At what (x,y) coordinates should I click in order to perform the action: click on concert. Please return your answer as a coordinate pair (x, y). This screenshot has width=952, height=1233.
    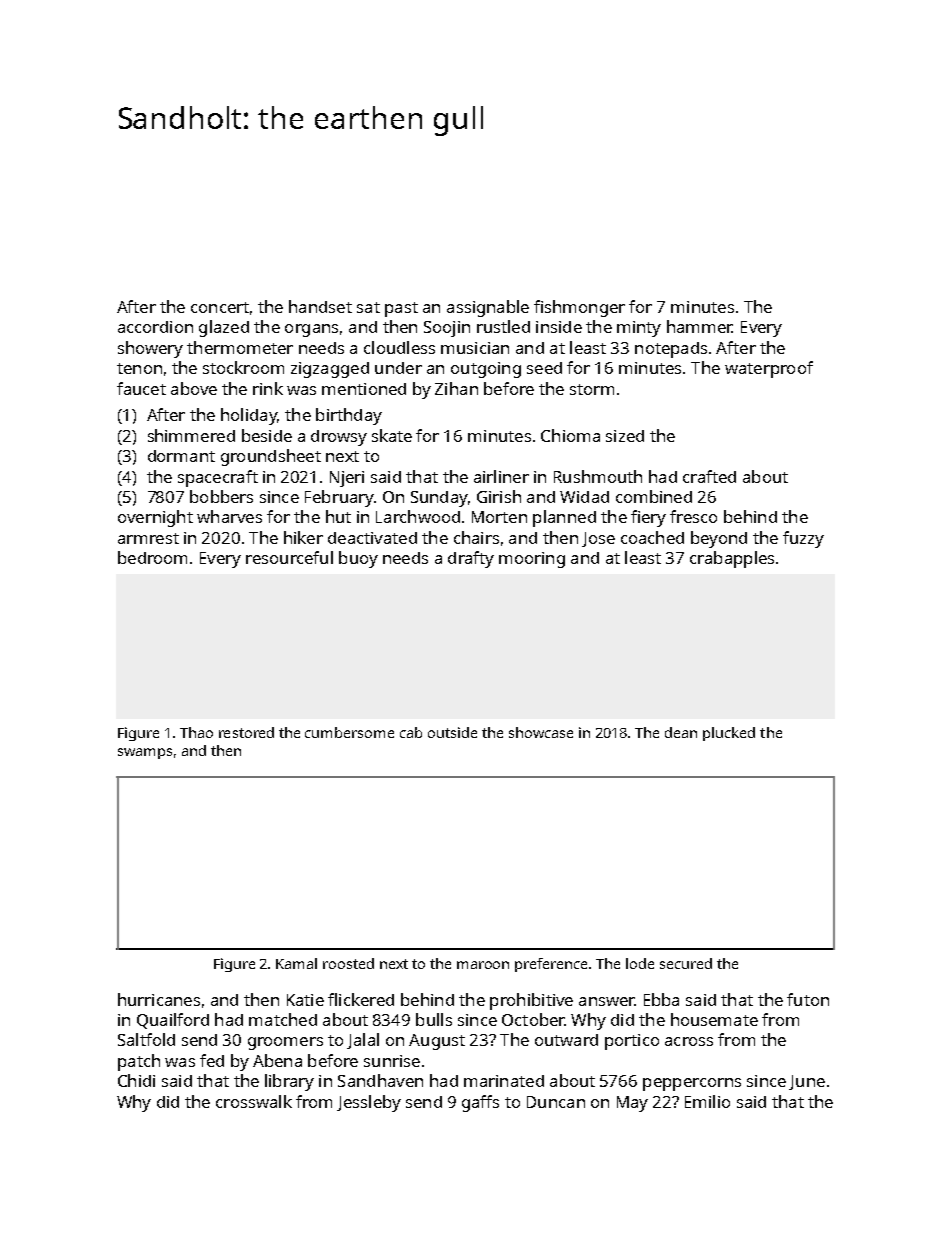
    Looking at the image, I should click on (220, 307).
